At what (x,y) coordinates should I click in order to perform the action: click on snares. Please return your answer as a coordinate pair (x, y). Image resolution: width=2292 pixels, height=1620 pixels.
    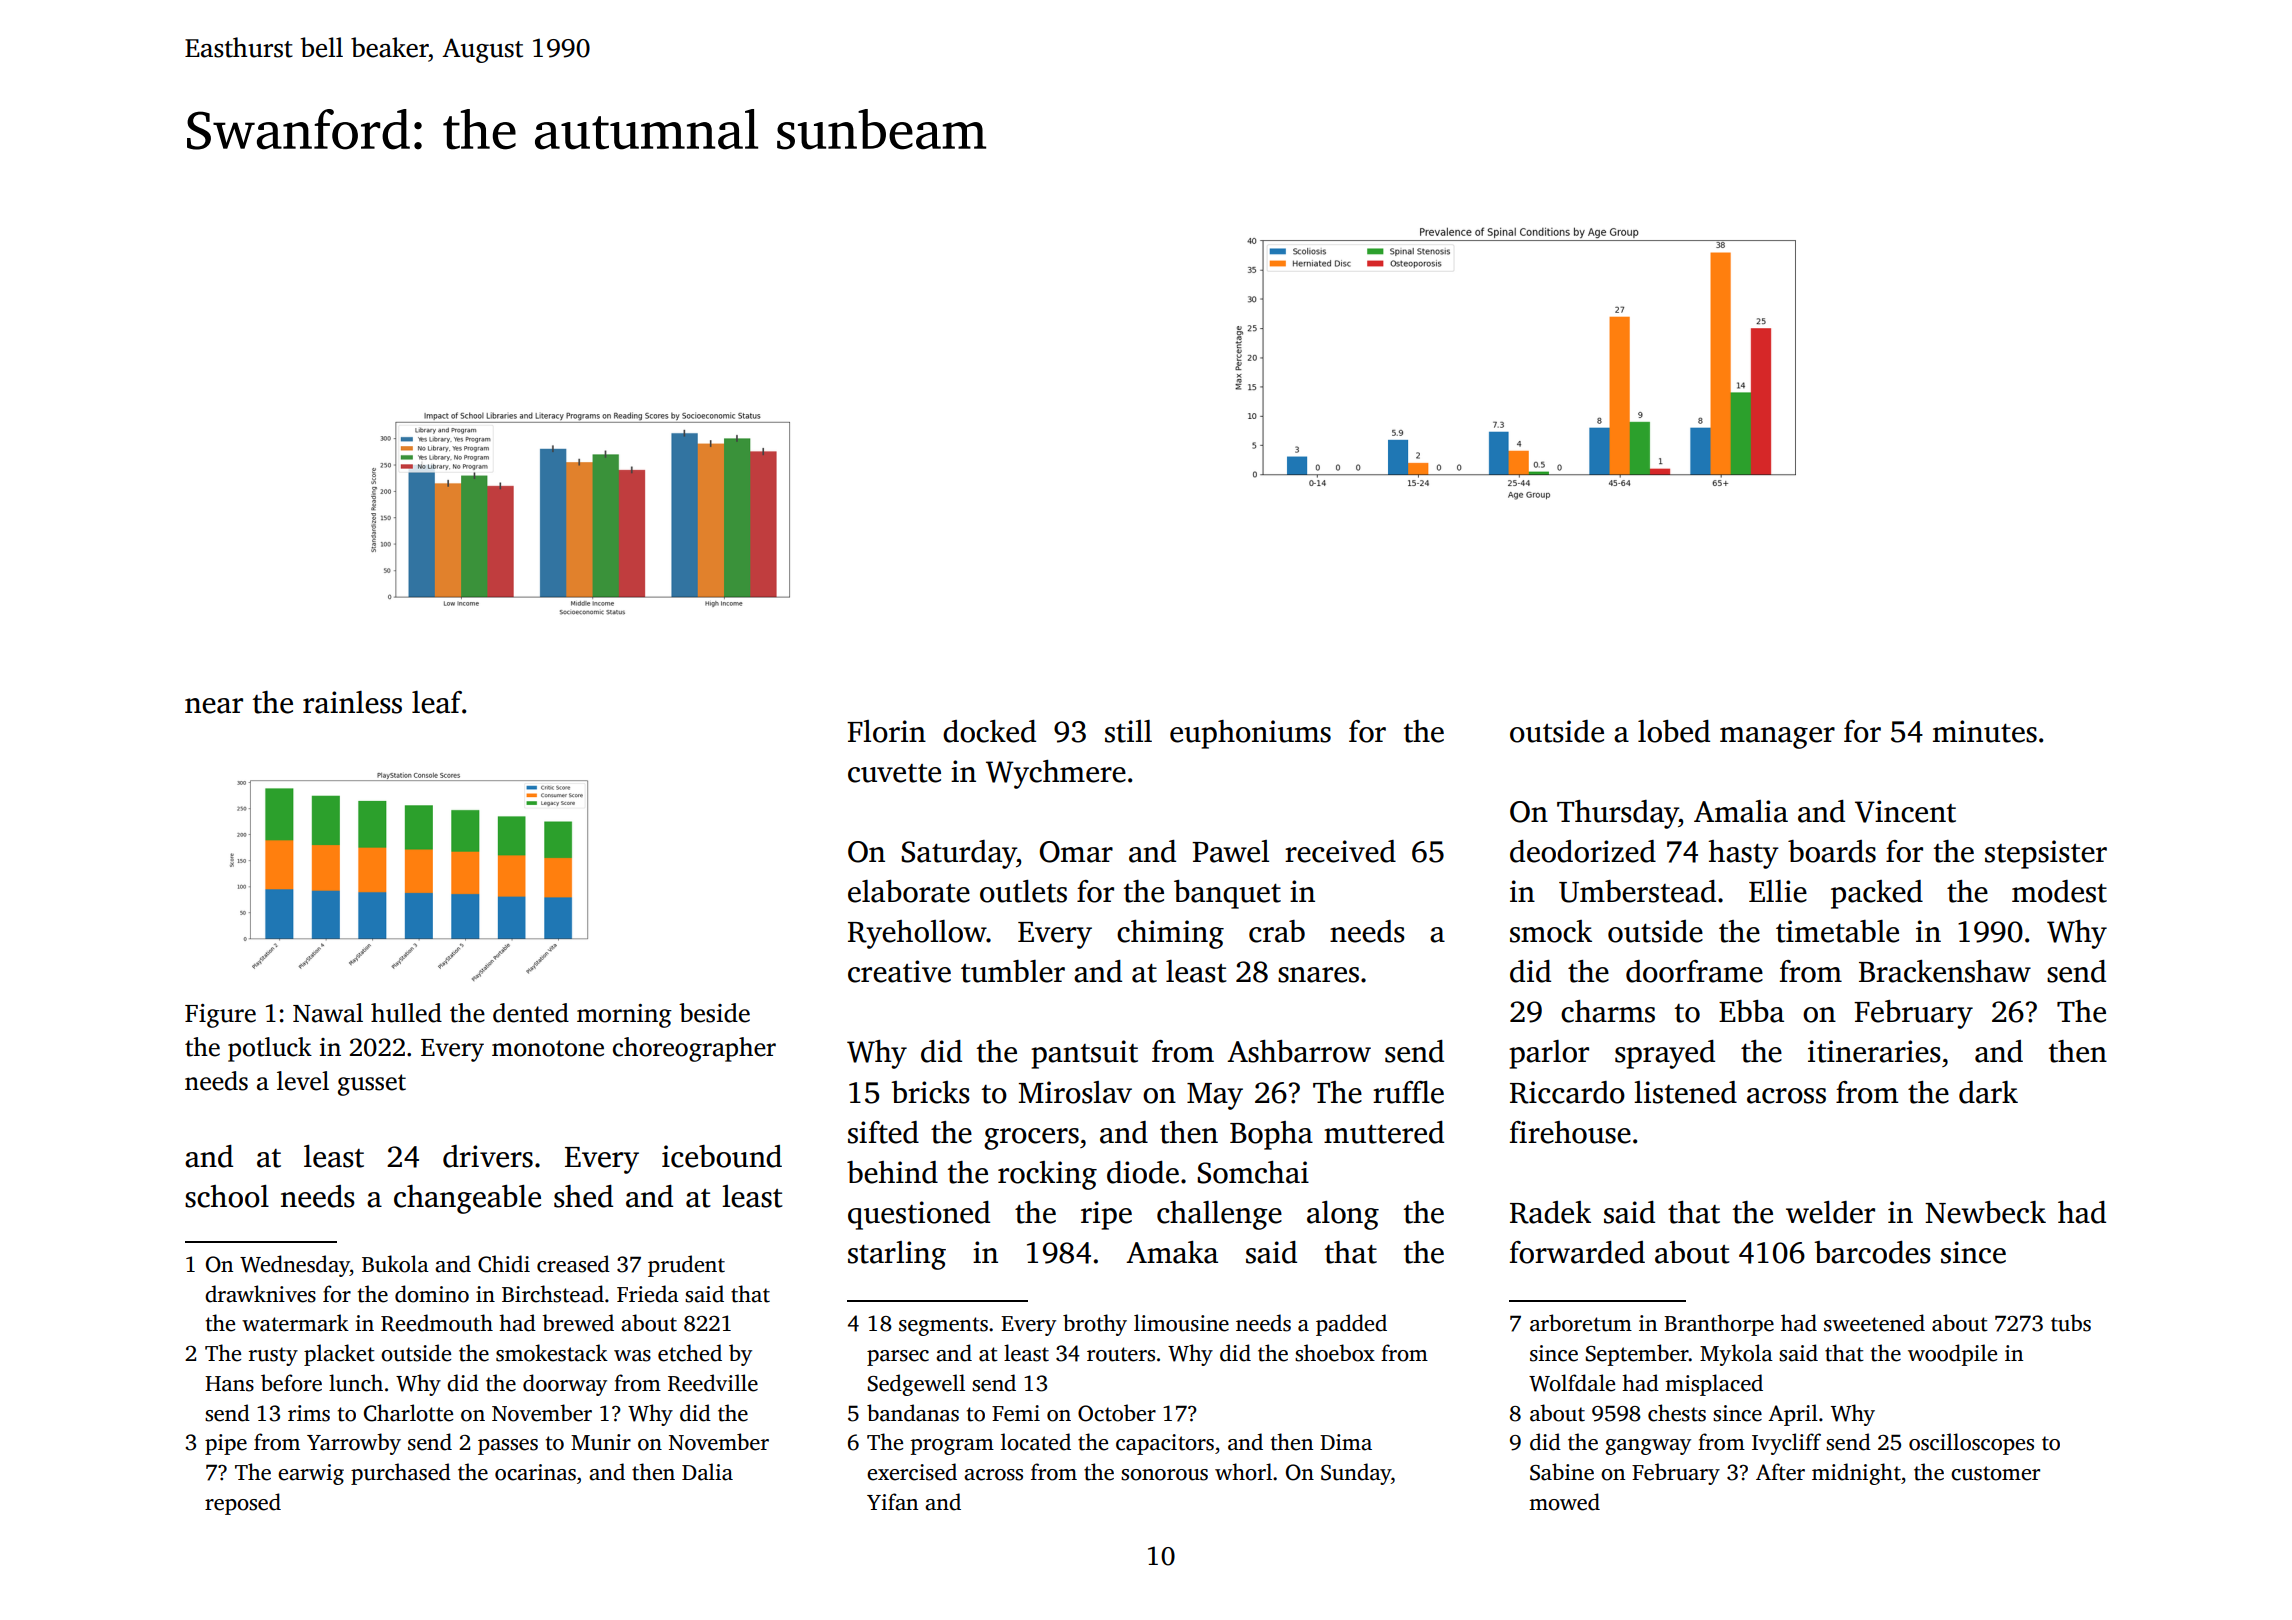
    Looking at the image, I should click on (1318, 975).
